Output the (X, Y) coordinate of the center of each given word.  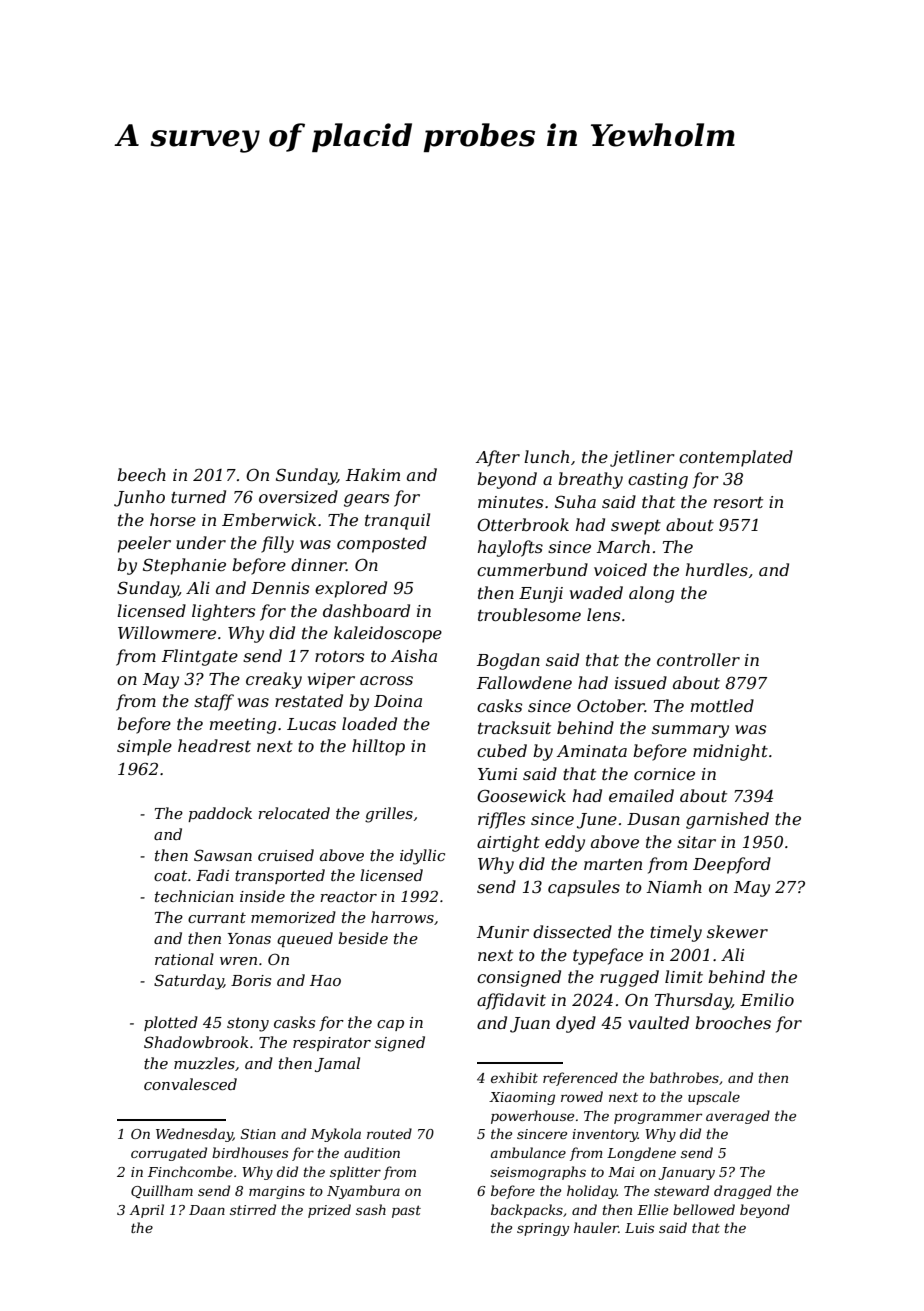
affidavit (511, 1001)
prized (329, 1211)
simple (144, 747)
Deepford (732, 865)
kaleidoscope (388, 634)
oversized (298, 497)
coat (170, 875)
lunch (546, 456)
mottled (722, 705)
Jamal (337, 1064)
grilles (389, 815)
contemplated (736, 458)
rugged (629, 978)
